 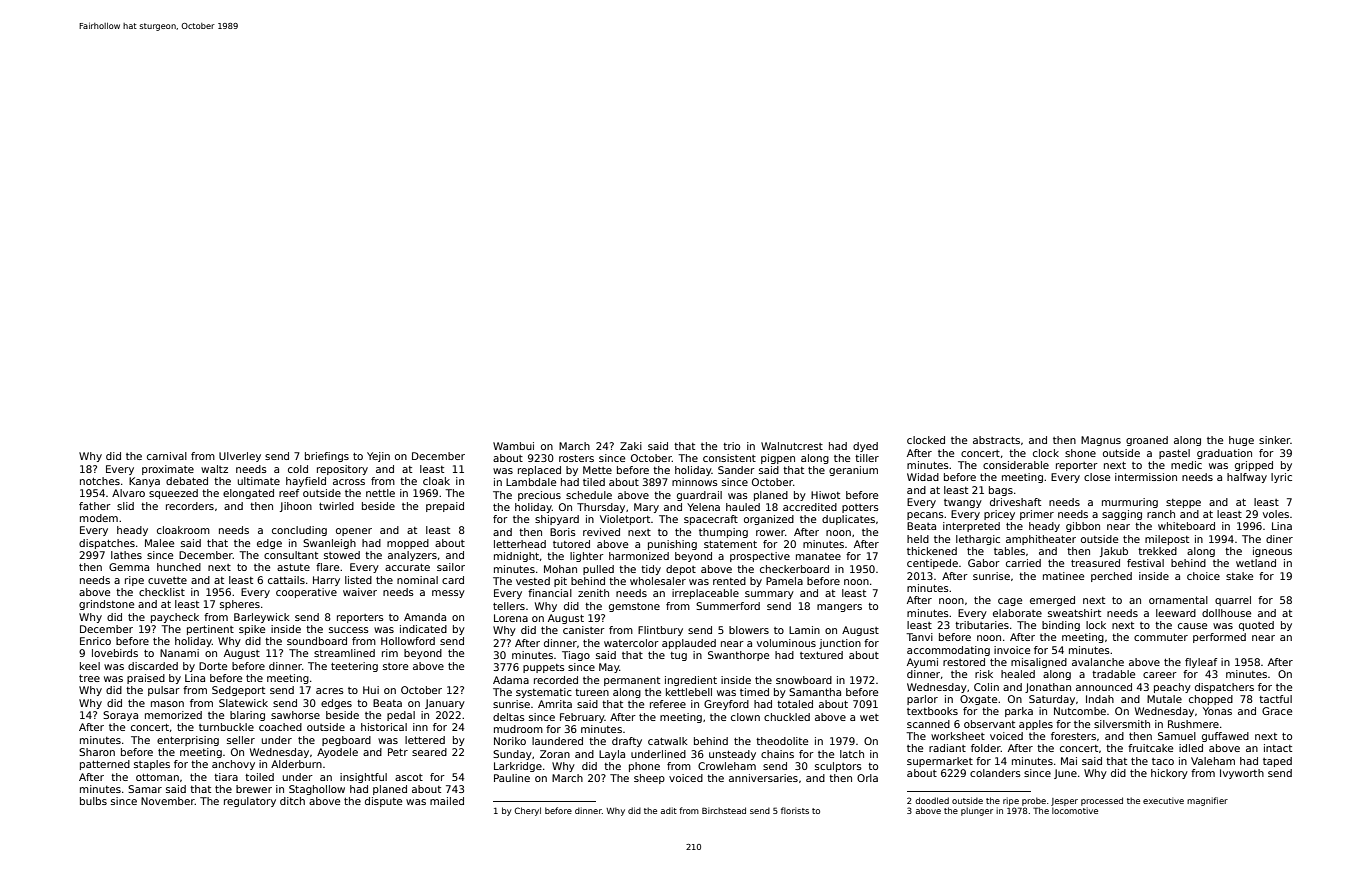 What do you see at coordinates (213, 666) in the page?
I see `Dorte` at bounding box center [213, 666].
